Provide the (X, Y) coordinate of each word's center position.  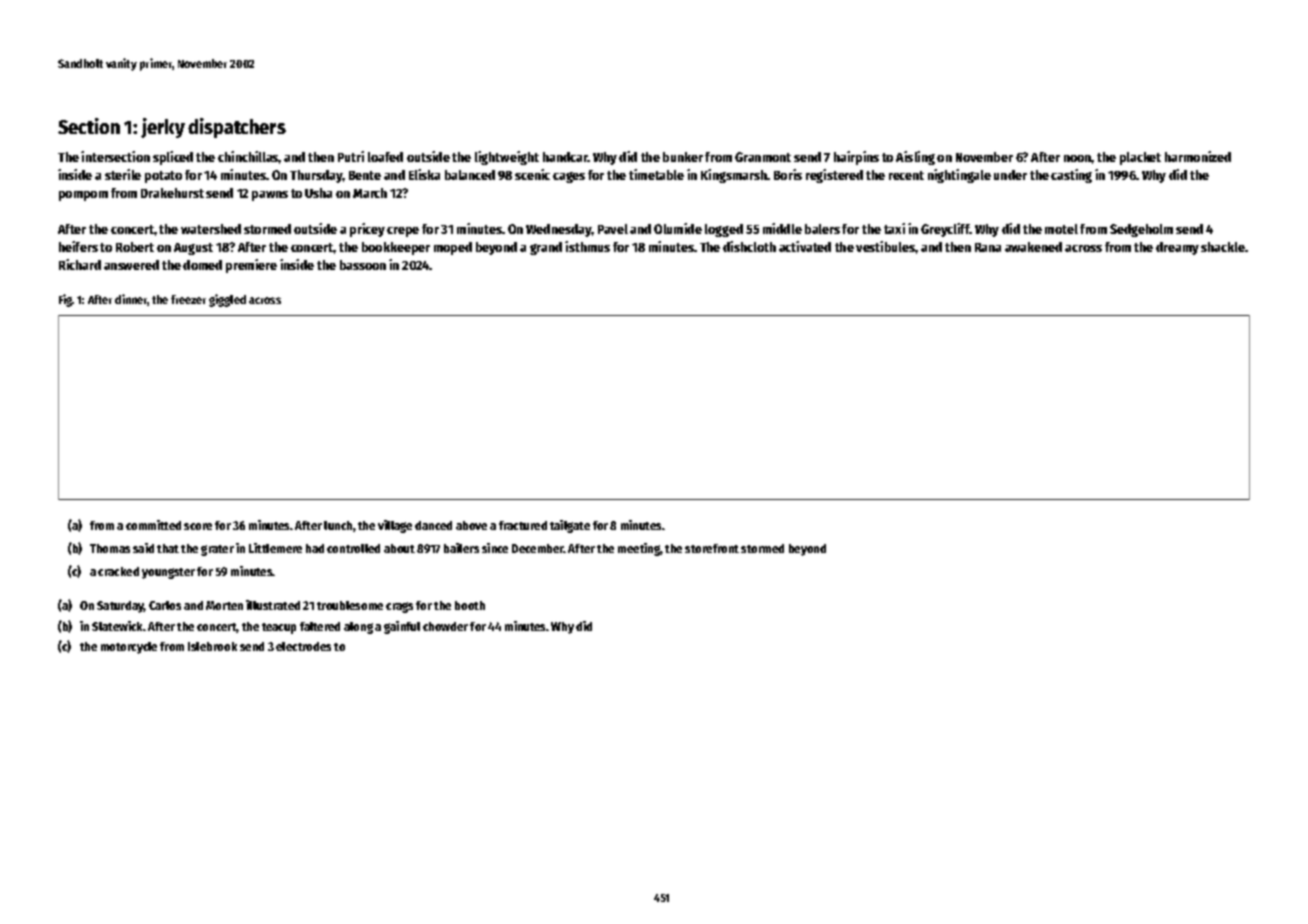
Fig (66, 300)
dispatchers (237, 128)
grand (546, 248)
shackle (1223, 247)
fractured (523, 525)
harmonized (1198, 156)
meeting (639, 549)
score (198, 526)
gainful (402, 627)
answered (131, 265)
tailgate (570, 526)
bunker (683, 157)
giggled (227, 300)
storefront (712, 548)
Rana (988, 247)
